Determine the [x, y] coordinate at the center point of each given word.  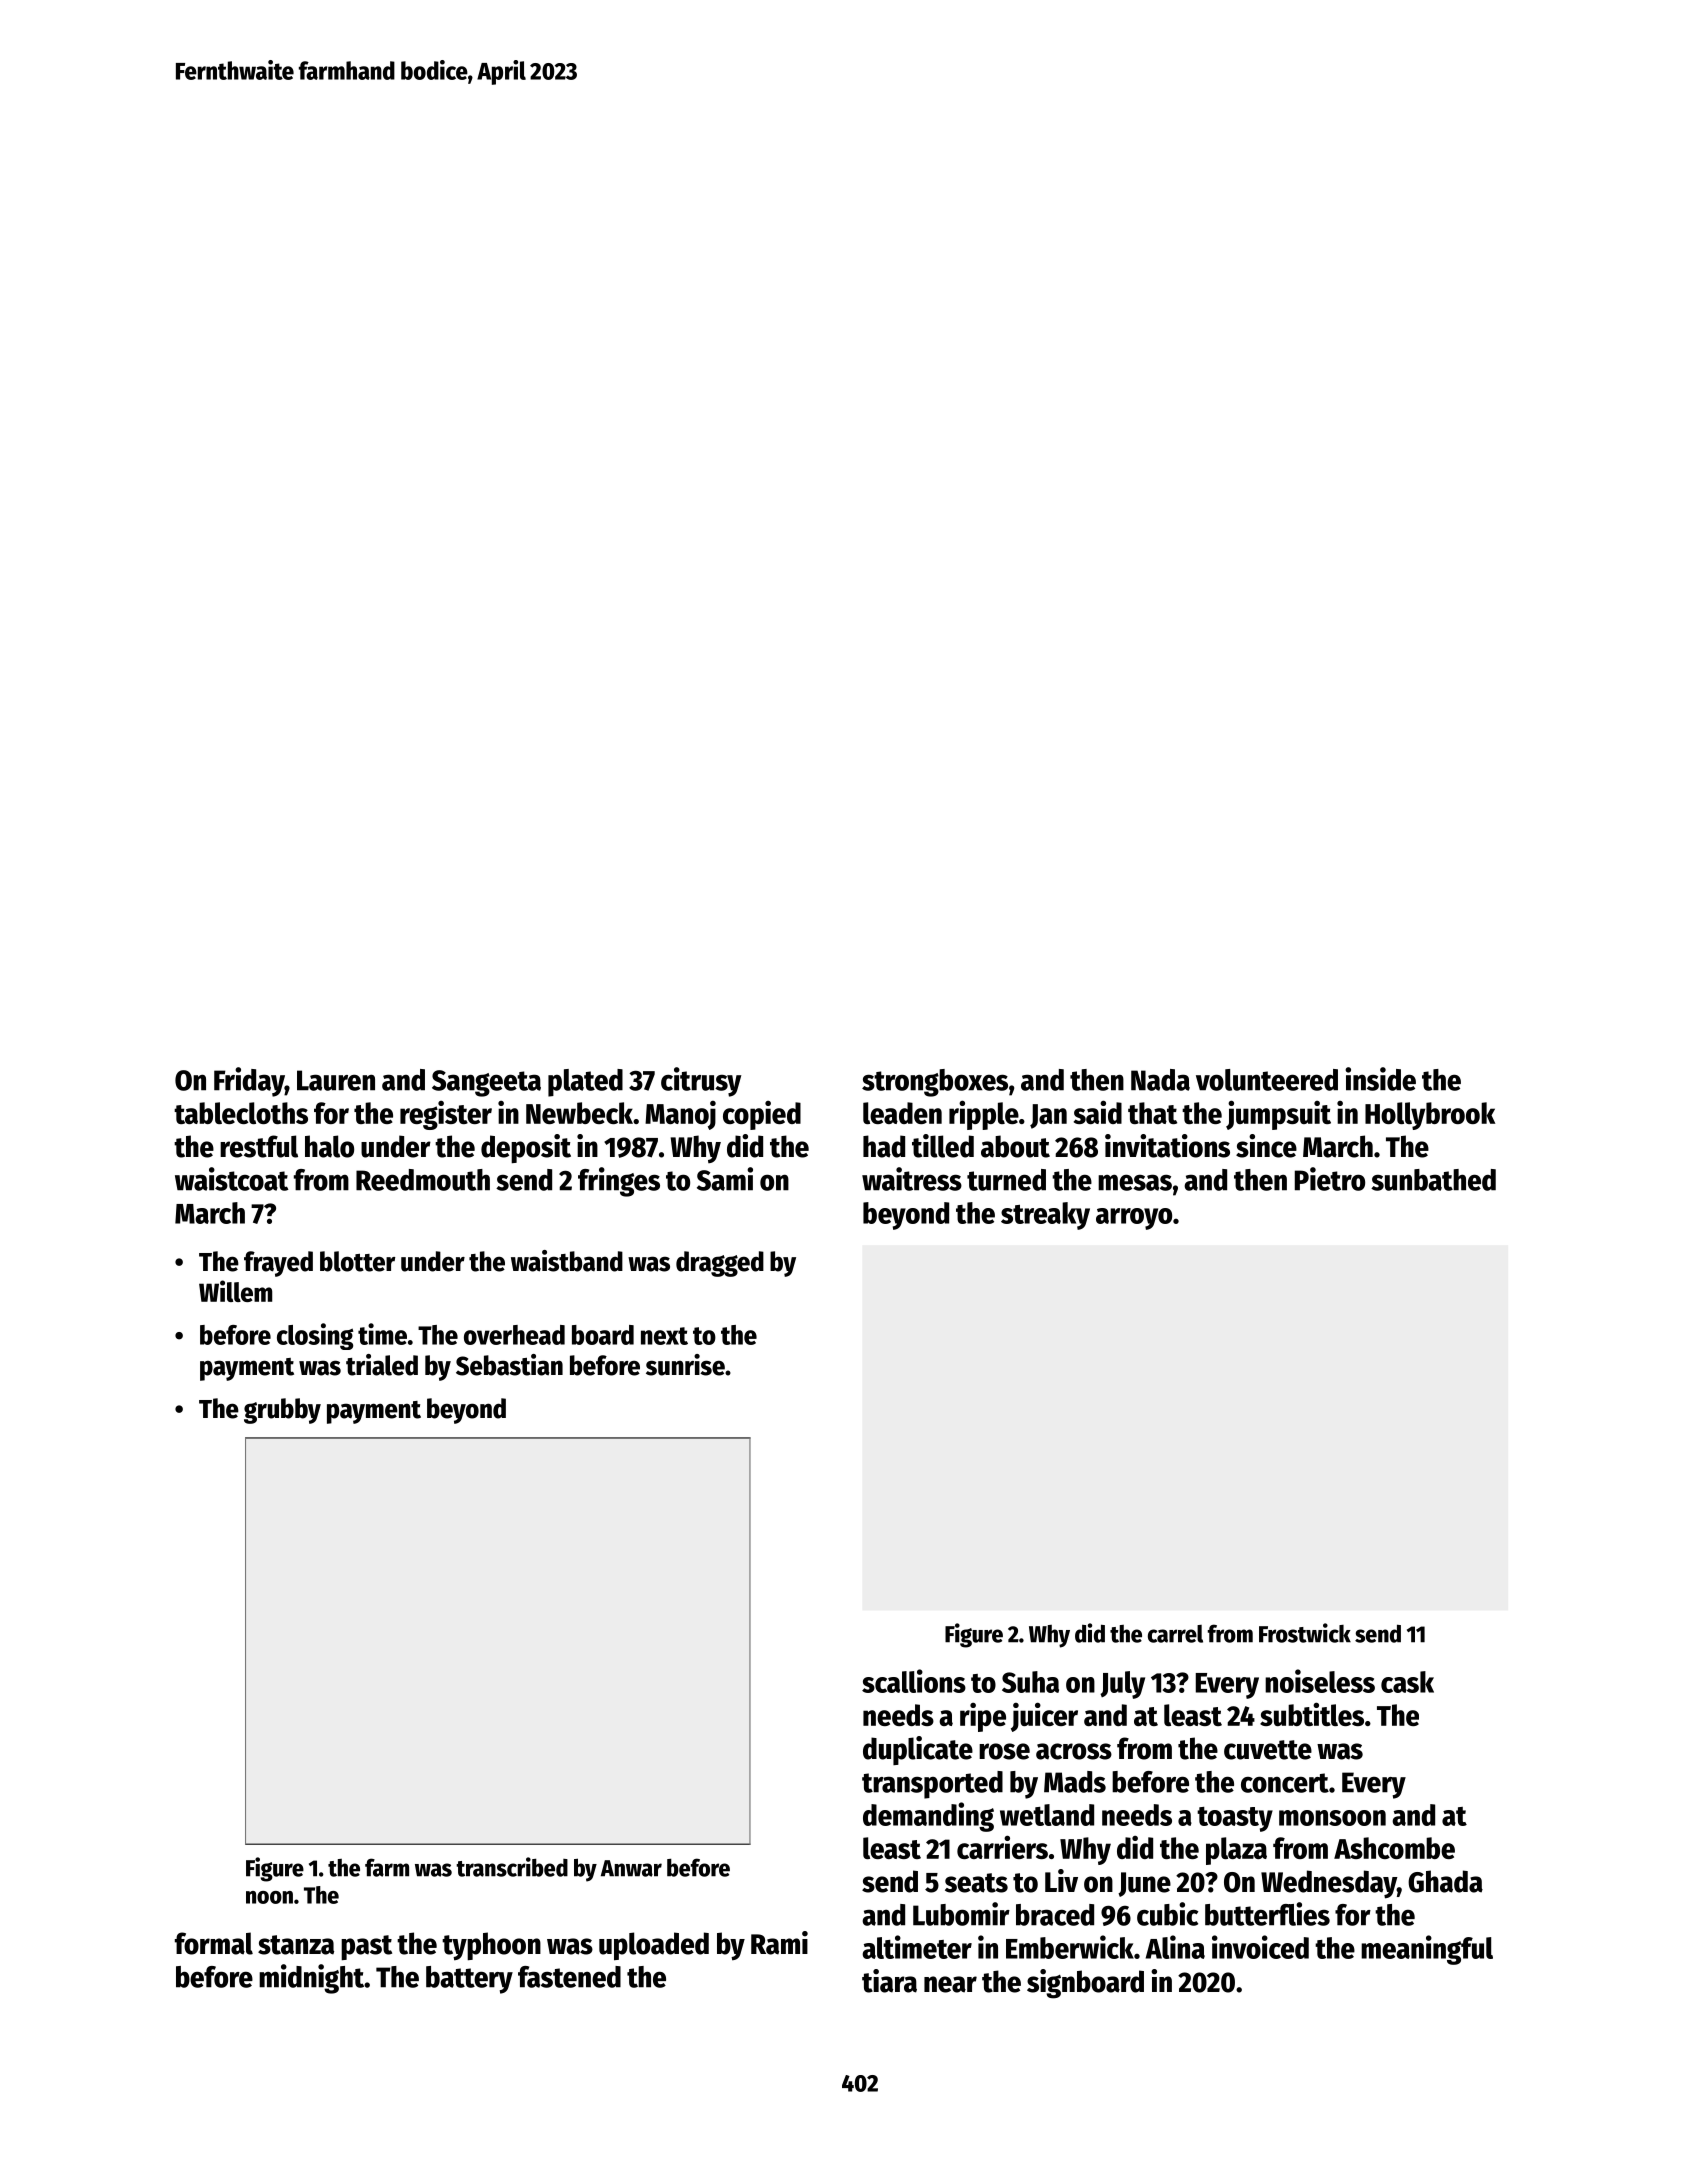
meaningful [1427, 1950]
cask [1407, 1682]
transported [932, 1785]
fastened [569, 1977]
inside [1380, 1079]
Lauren [336, 1080]
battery [469, 1980]
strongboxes [935, 1083]
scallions [914, 1681]
